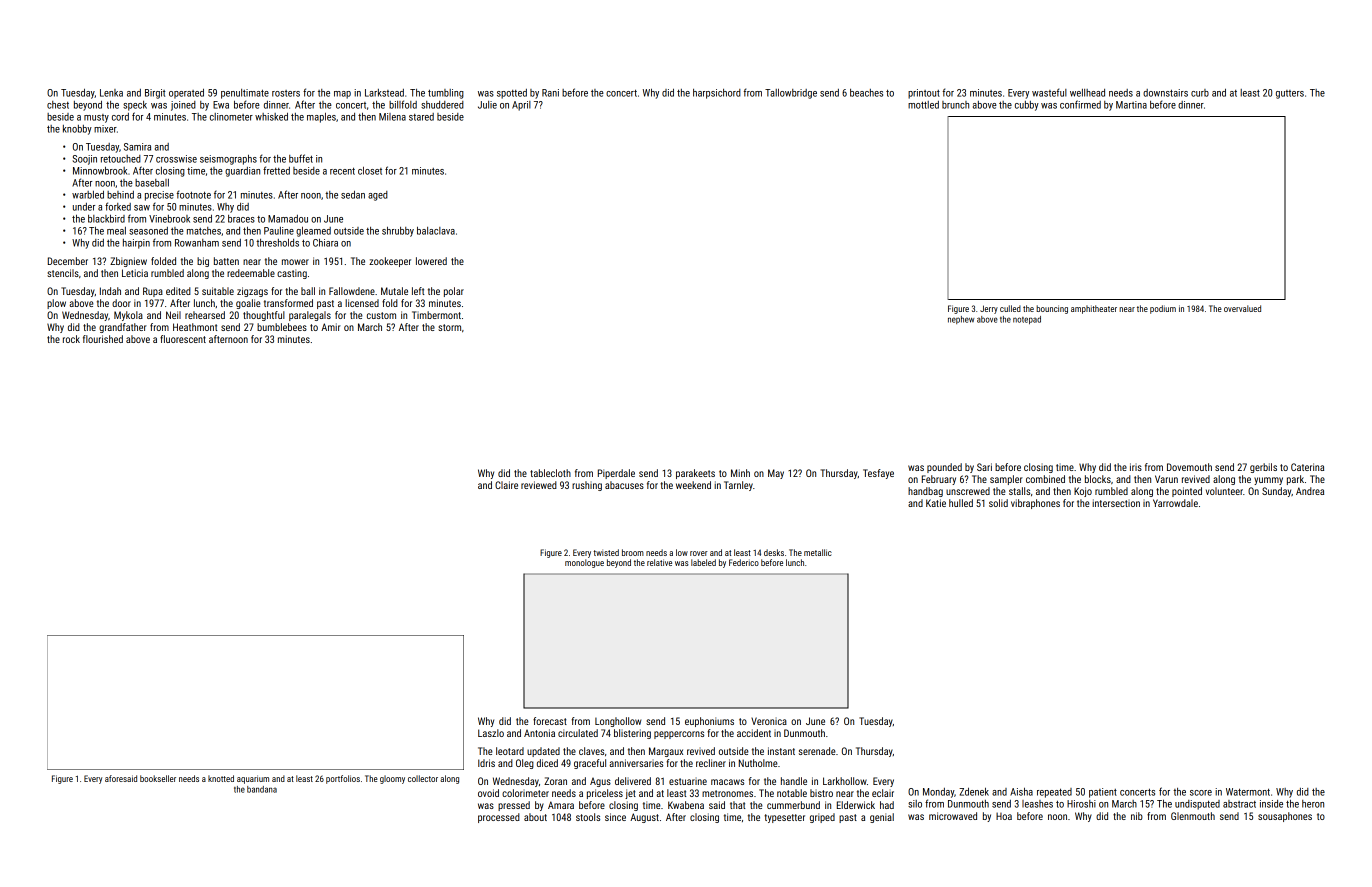 The width and height of the screenshot is (1372, 887). Describe the element at coordinates (1290, 94) in the screenshot. I see `gutters` at that location.
